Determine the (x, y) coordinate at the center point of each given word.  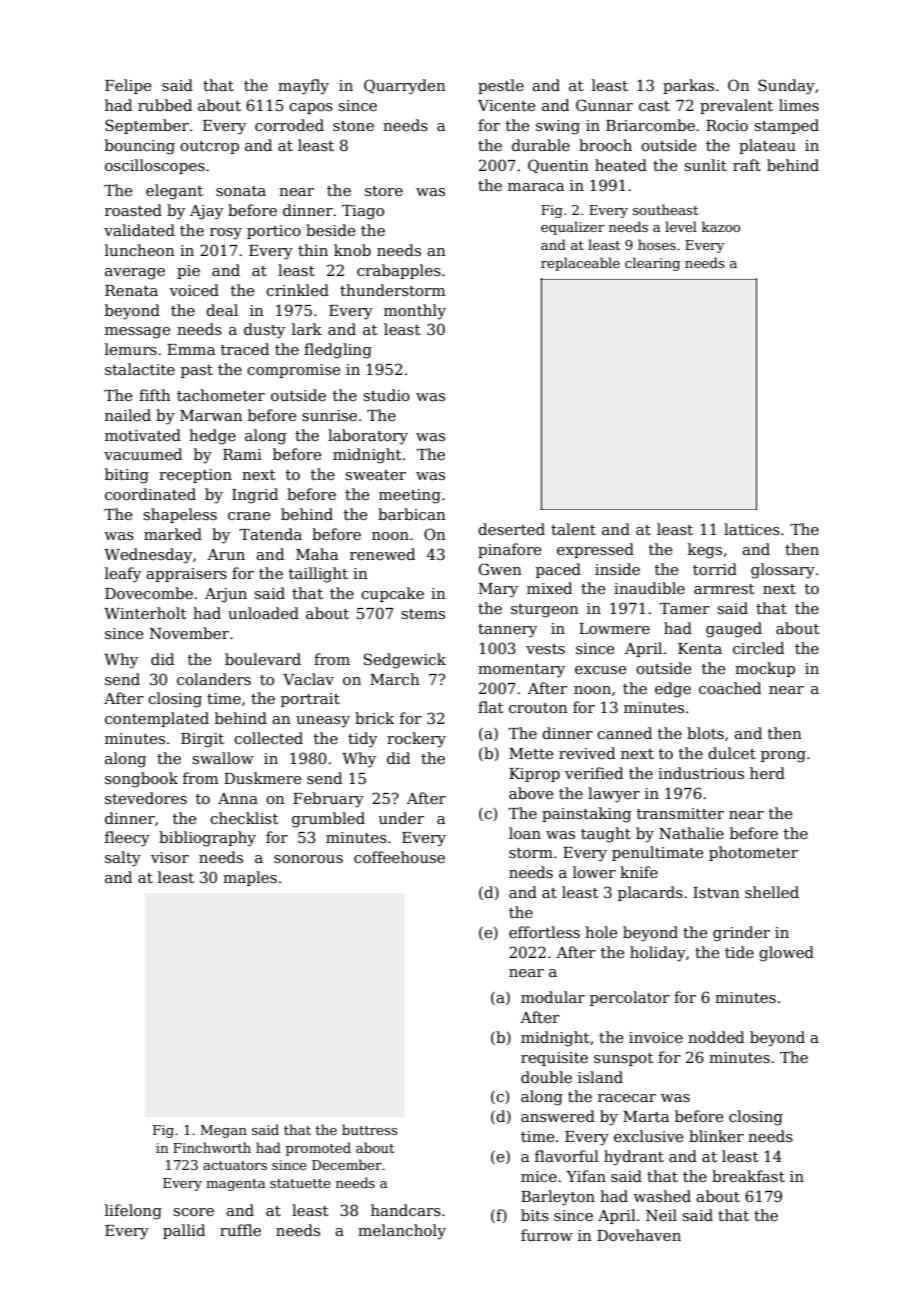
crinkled (297, 290)
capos (311, 108)
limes (799, 105)
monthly (415, 312)
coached (730, 688)
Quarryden (405, 87)
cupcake (392, 594)
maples (250, 878)
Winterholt (145, 613)
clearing (652, 264)
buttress (369, 1129)
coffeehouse (399, 857)
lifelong (133, 1212)
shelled (772, 892)
